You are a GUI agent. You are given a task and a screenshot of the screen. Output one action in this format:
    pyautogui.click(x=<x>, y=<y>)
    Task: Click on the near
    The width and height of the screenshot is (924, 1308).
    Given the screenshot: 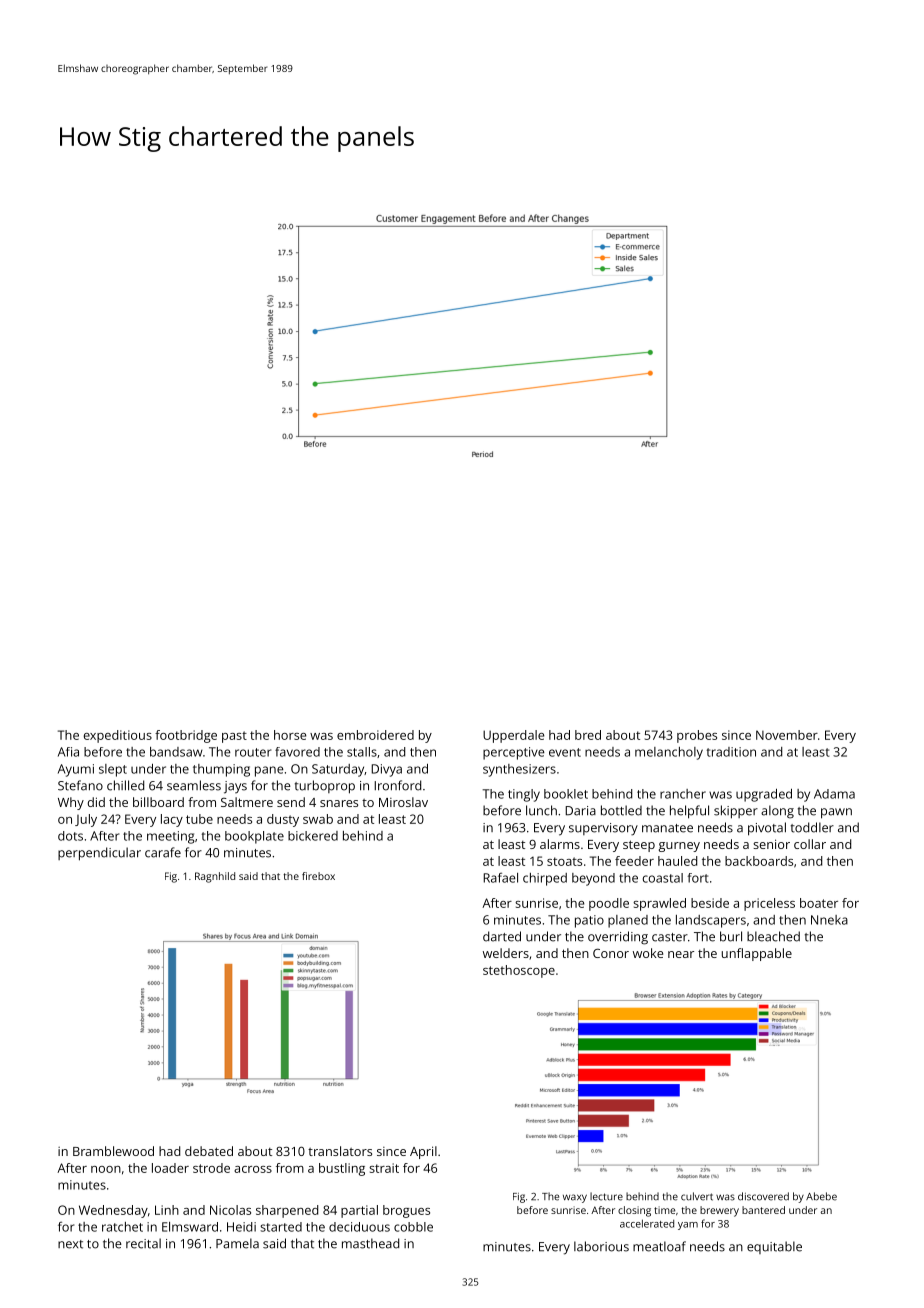 What is the action you would take?
    pyautogui.click(x=681, y=954)
